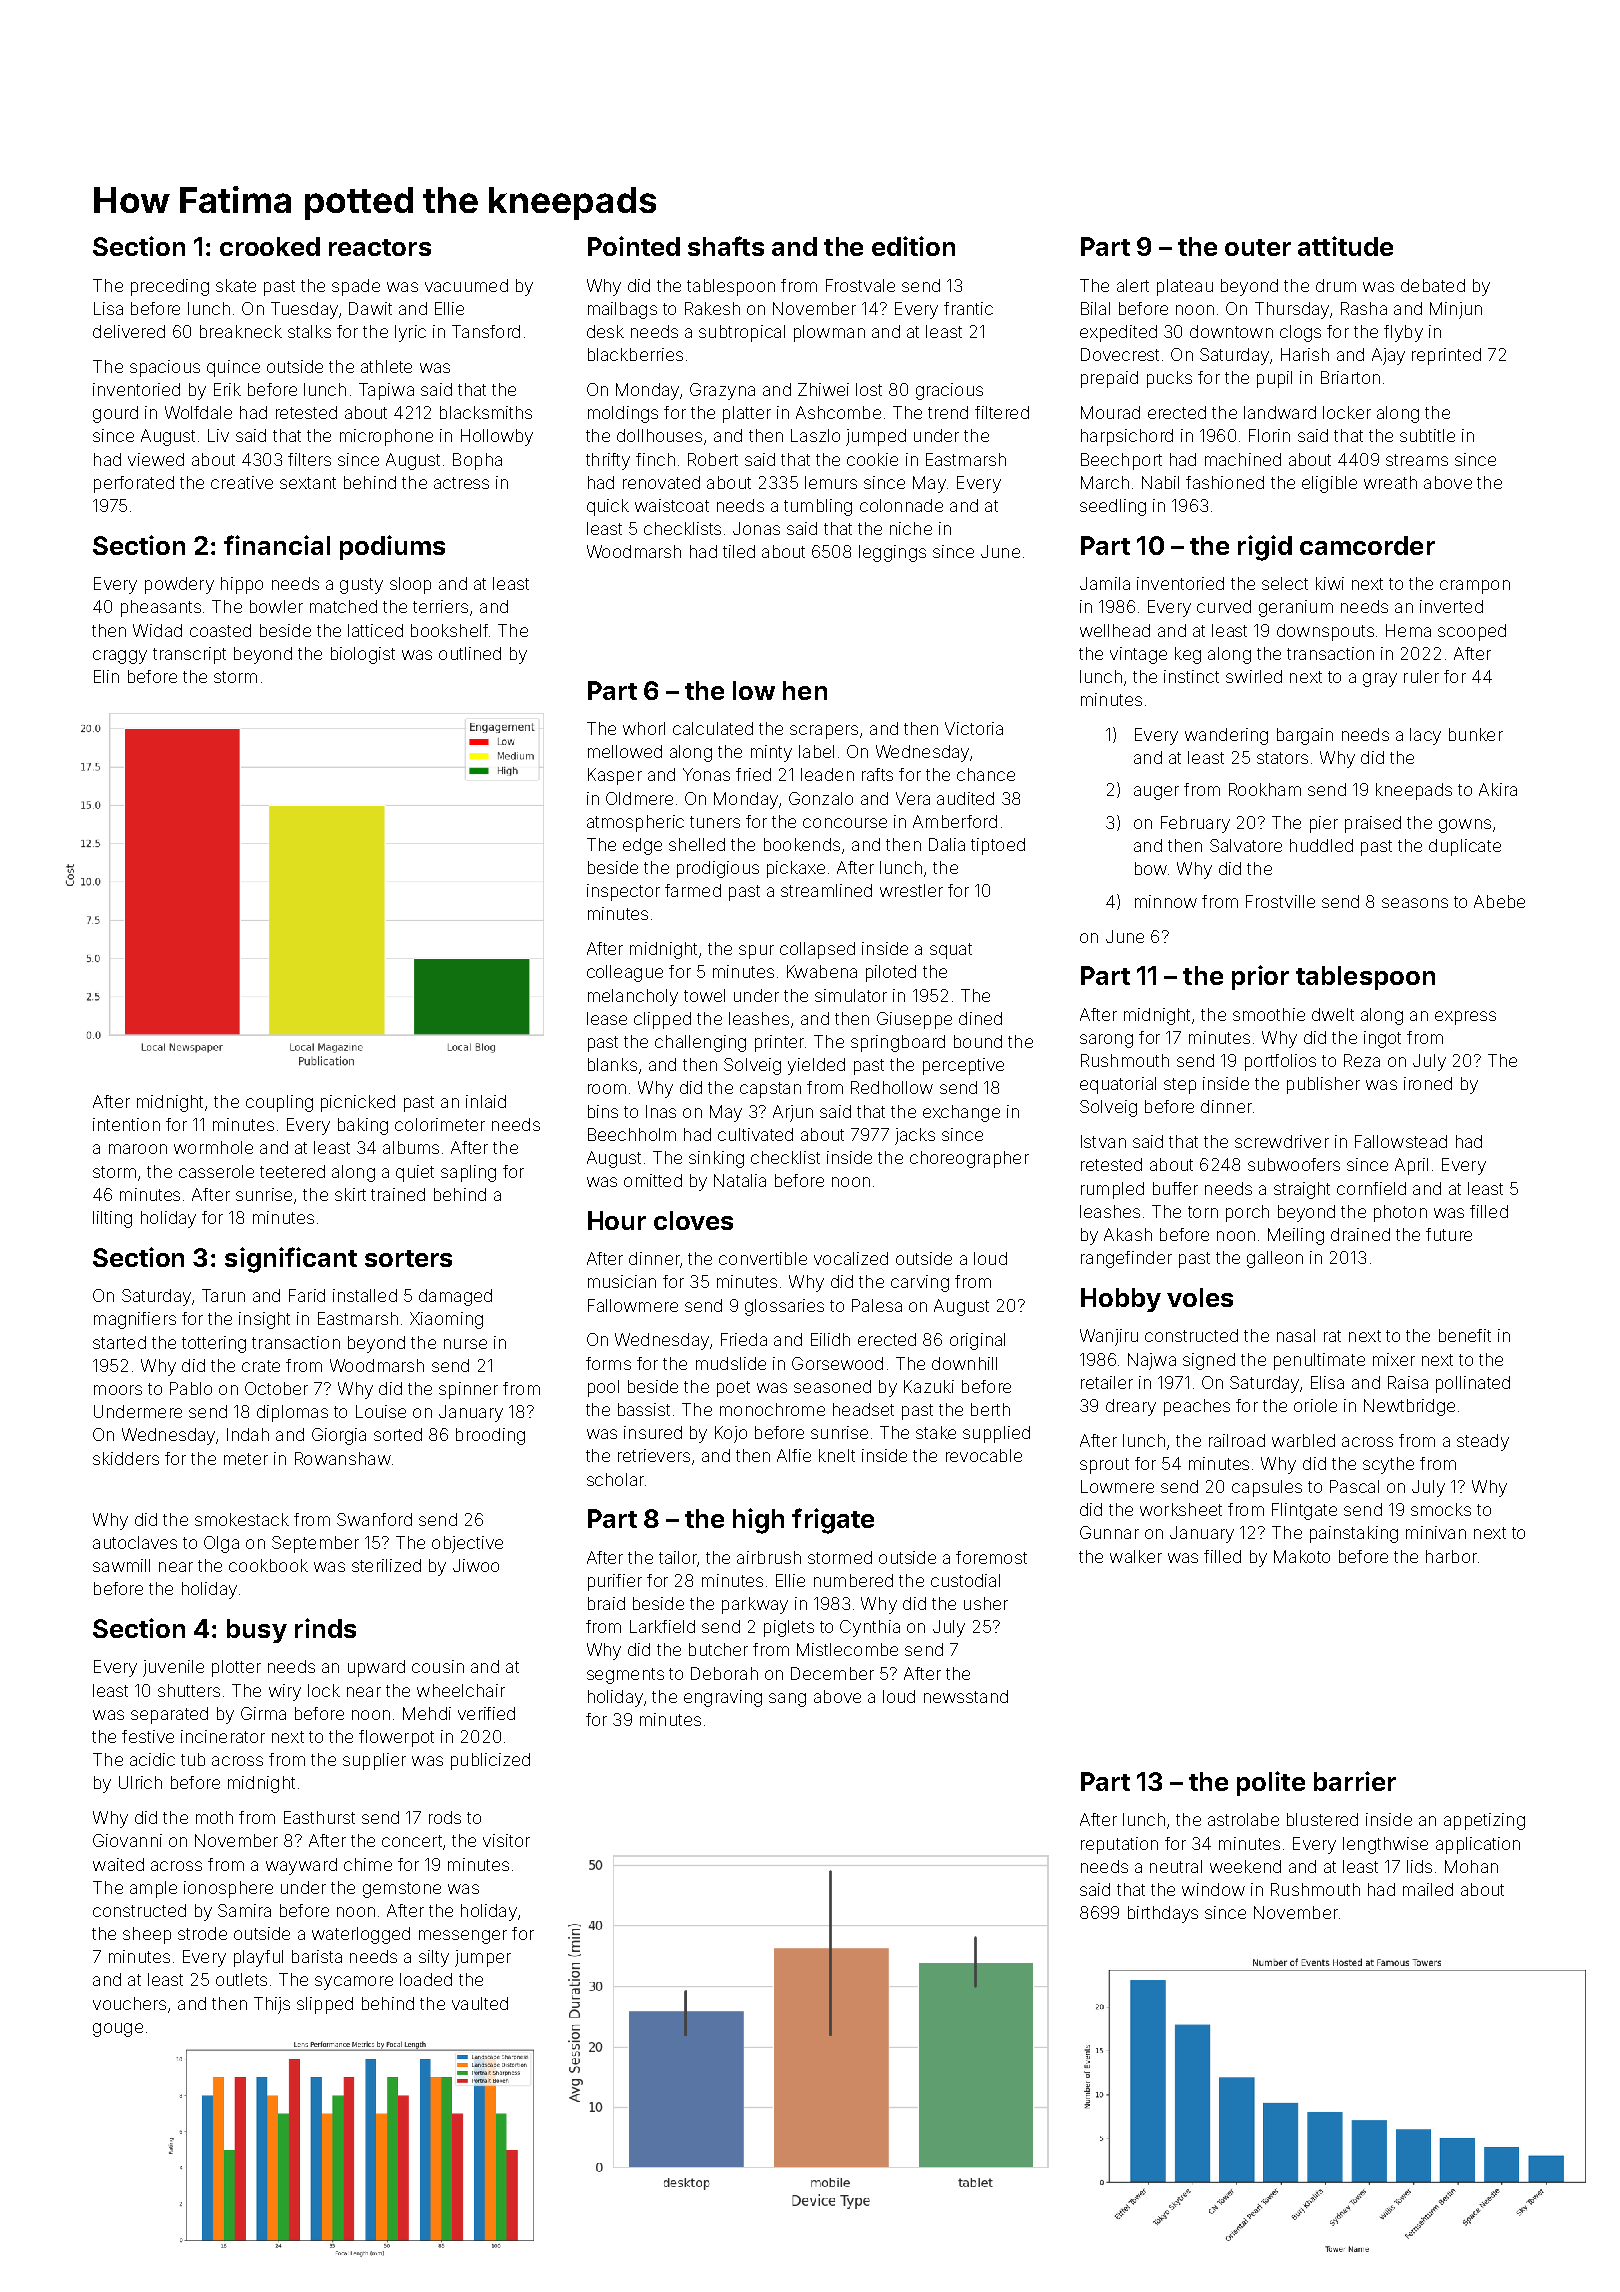 This screenshot has width=1620, height=2292. Describe the element at coordinates (325, 1628) in the screenshot. I see `rinds` at that location.
